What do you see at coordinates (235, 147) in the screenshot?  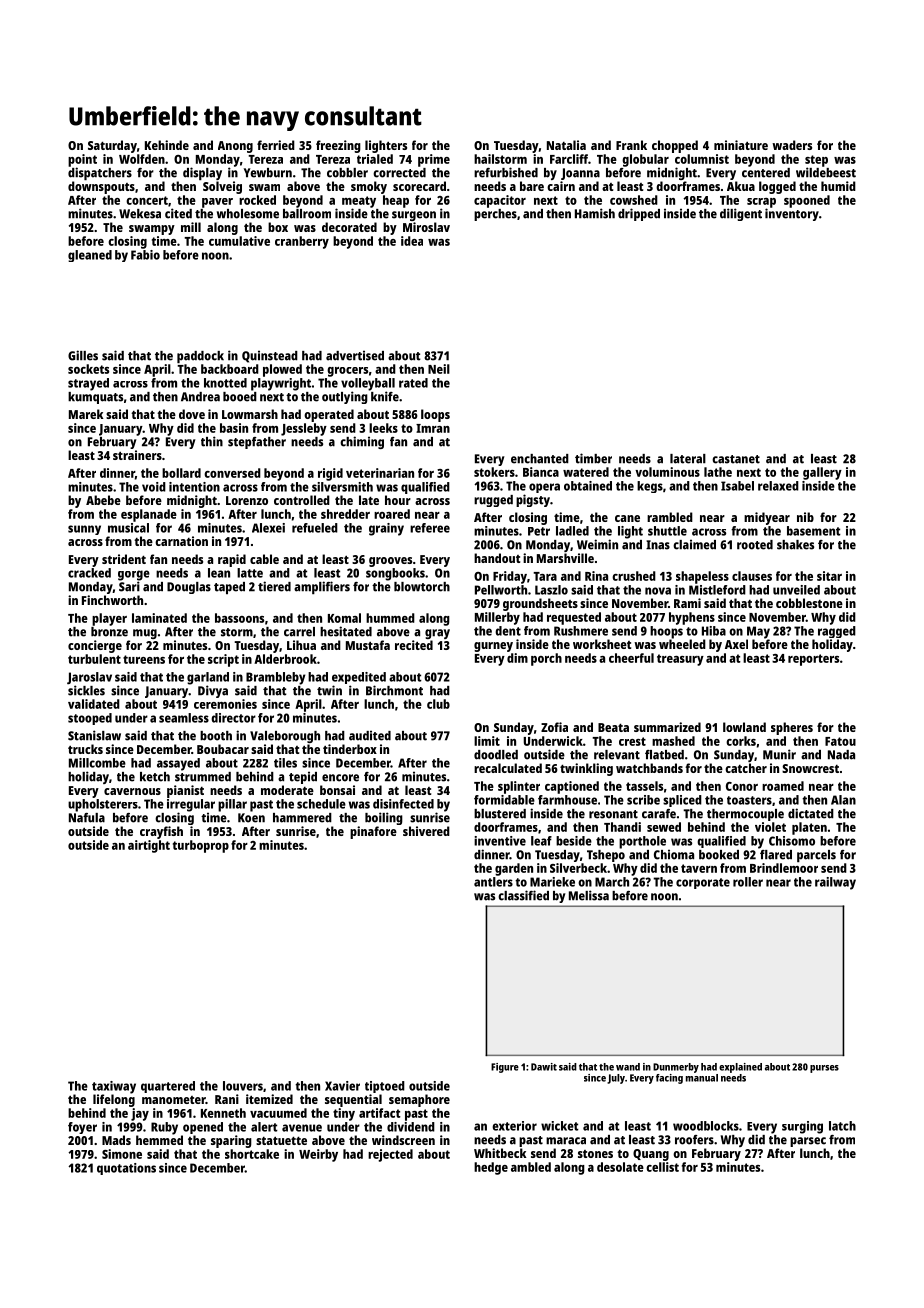 I see `Anong` at bounding box center [235, 147].
